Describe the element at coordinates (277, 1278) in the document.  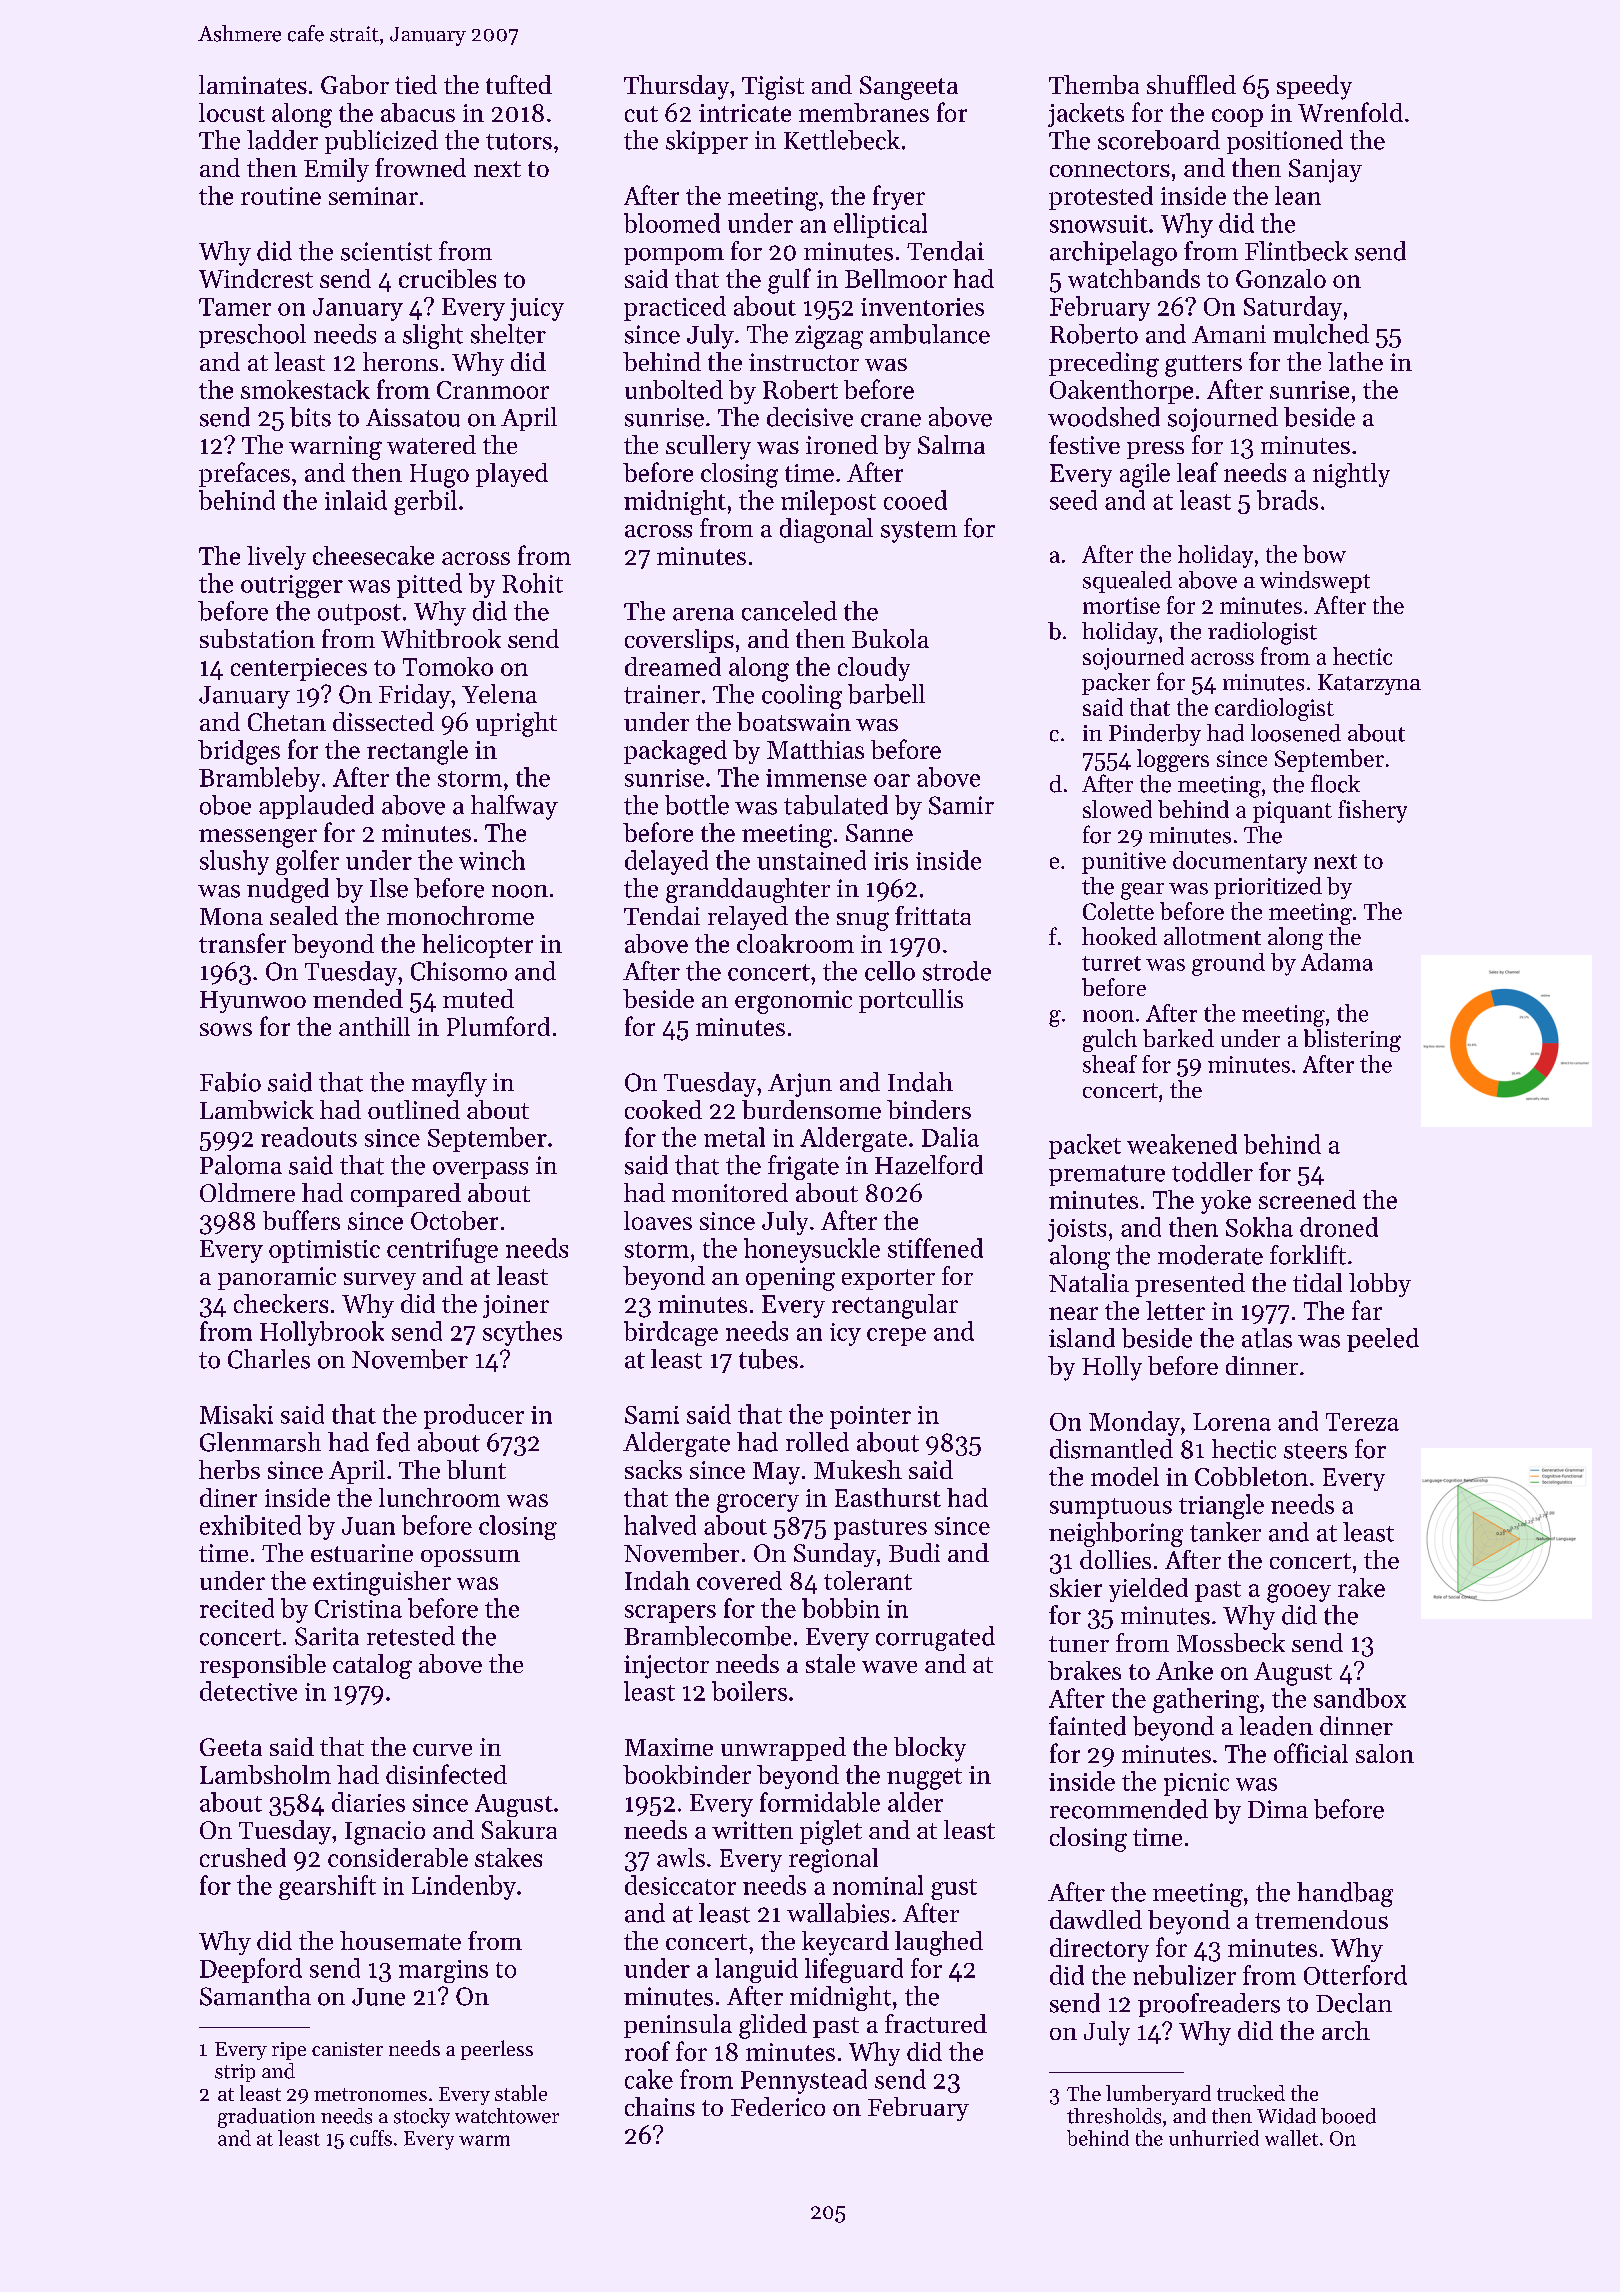
I see `panoramic` at that location.
